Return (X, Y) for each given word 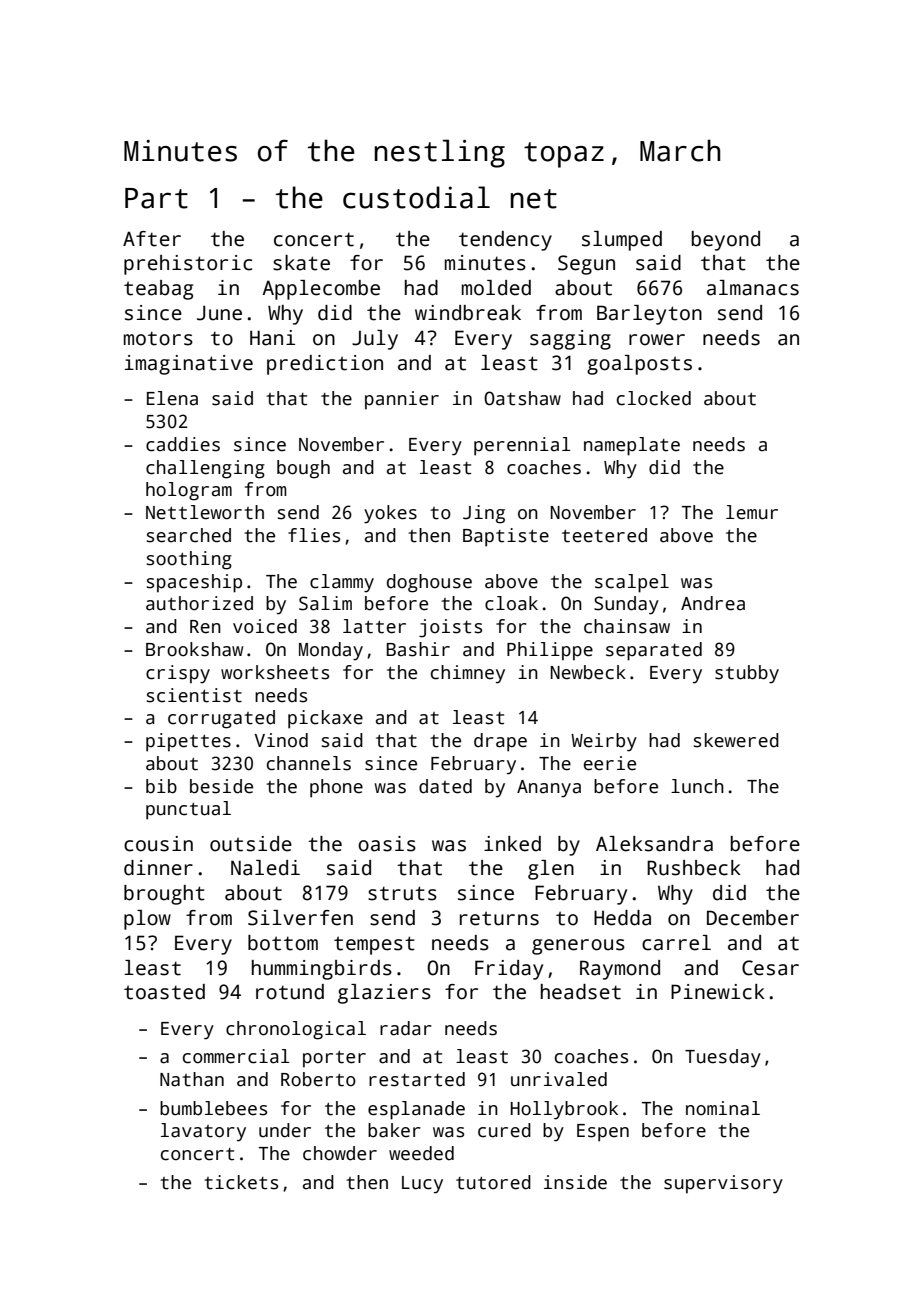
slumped (622, 241)
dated (445, 786)
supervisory (723, 1184)
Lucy (422, 1185)
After (152, 239)
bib (161, 786)
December (753, 918)
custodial (416, 197)
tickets (241, 1182)
